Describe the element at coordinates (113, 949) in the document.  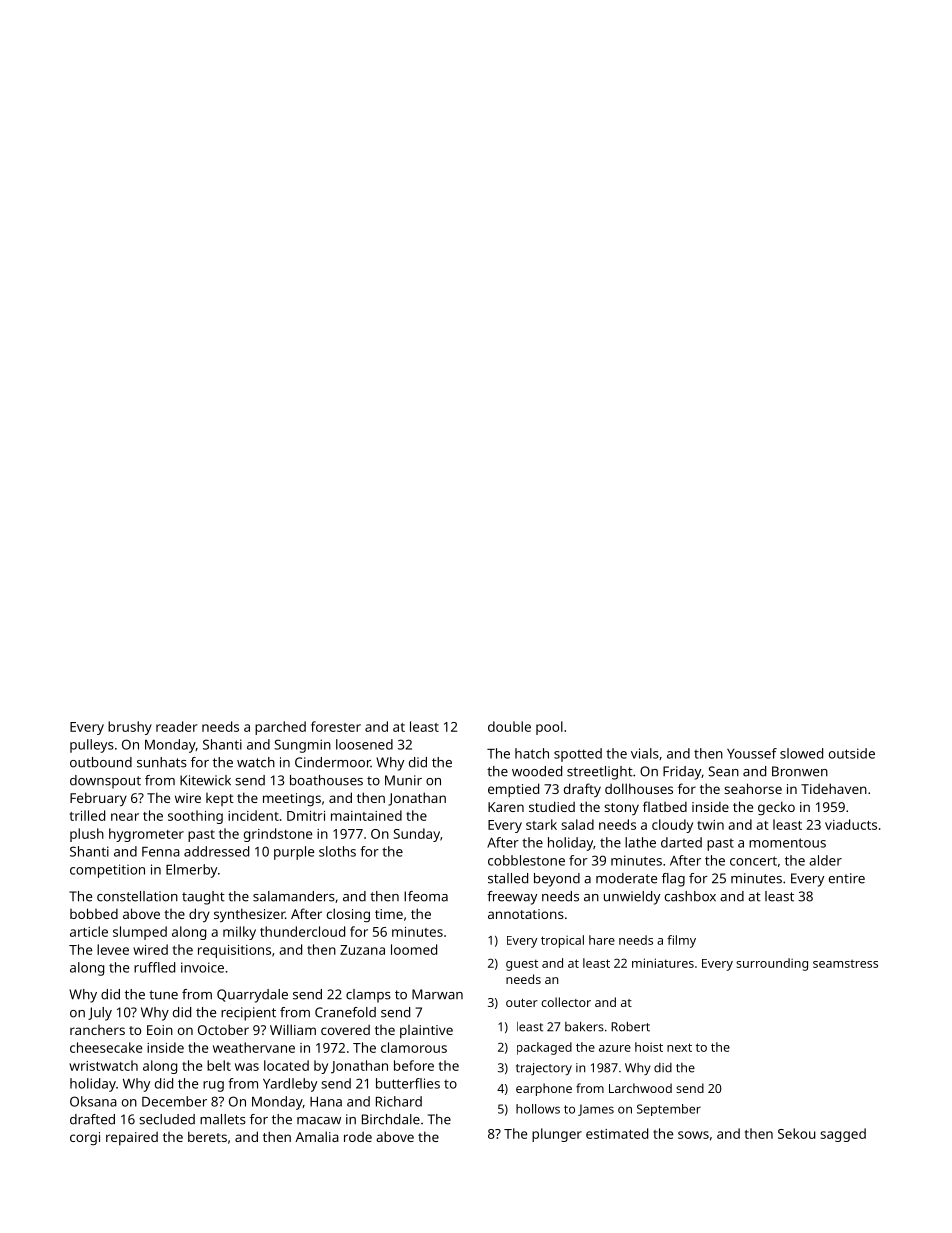
I see `levee` at that location.
